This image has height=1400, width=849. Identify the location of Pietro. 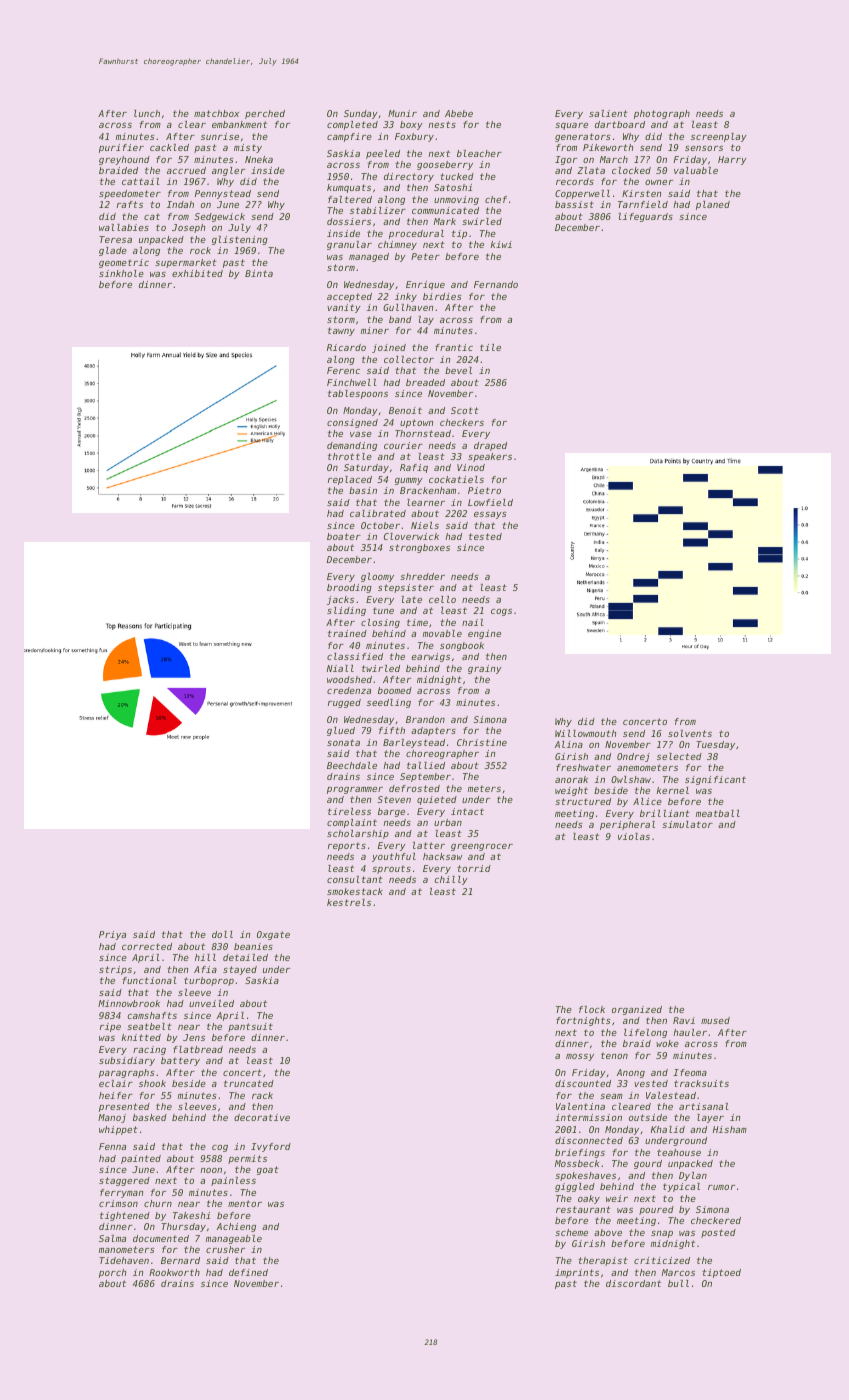
(484, 490).
